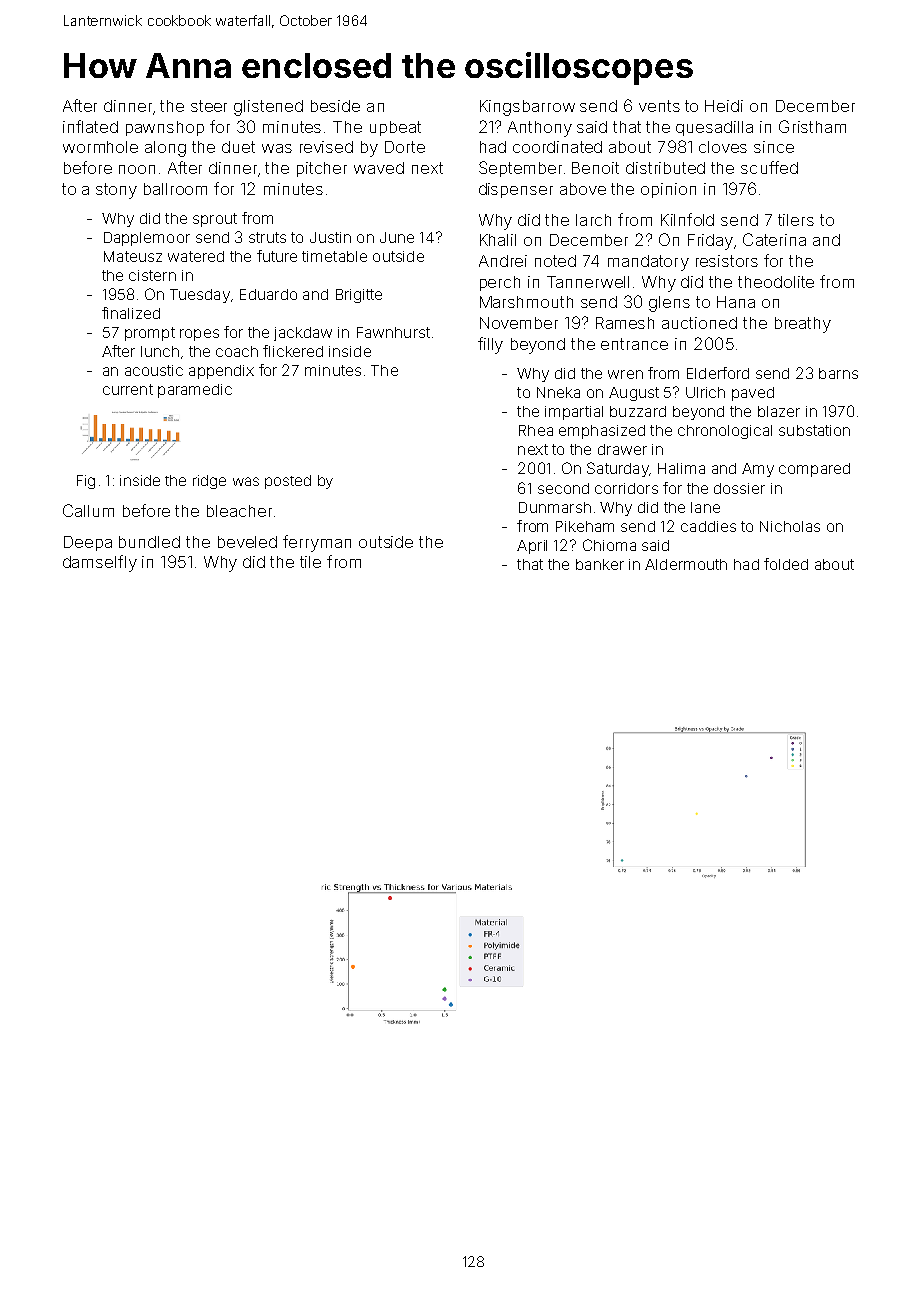 This screenshot has height=1308, width=924. What do you see at coordinates (490, 345) in the screenshot?
I see `filly` at bounding box center [490, 345].
